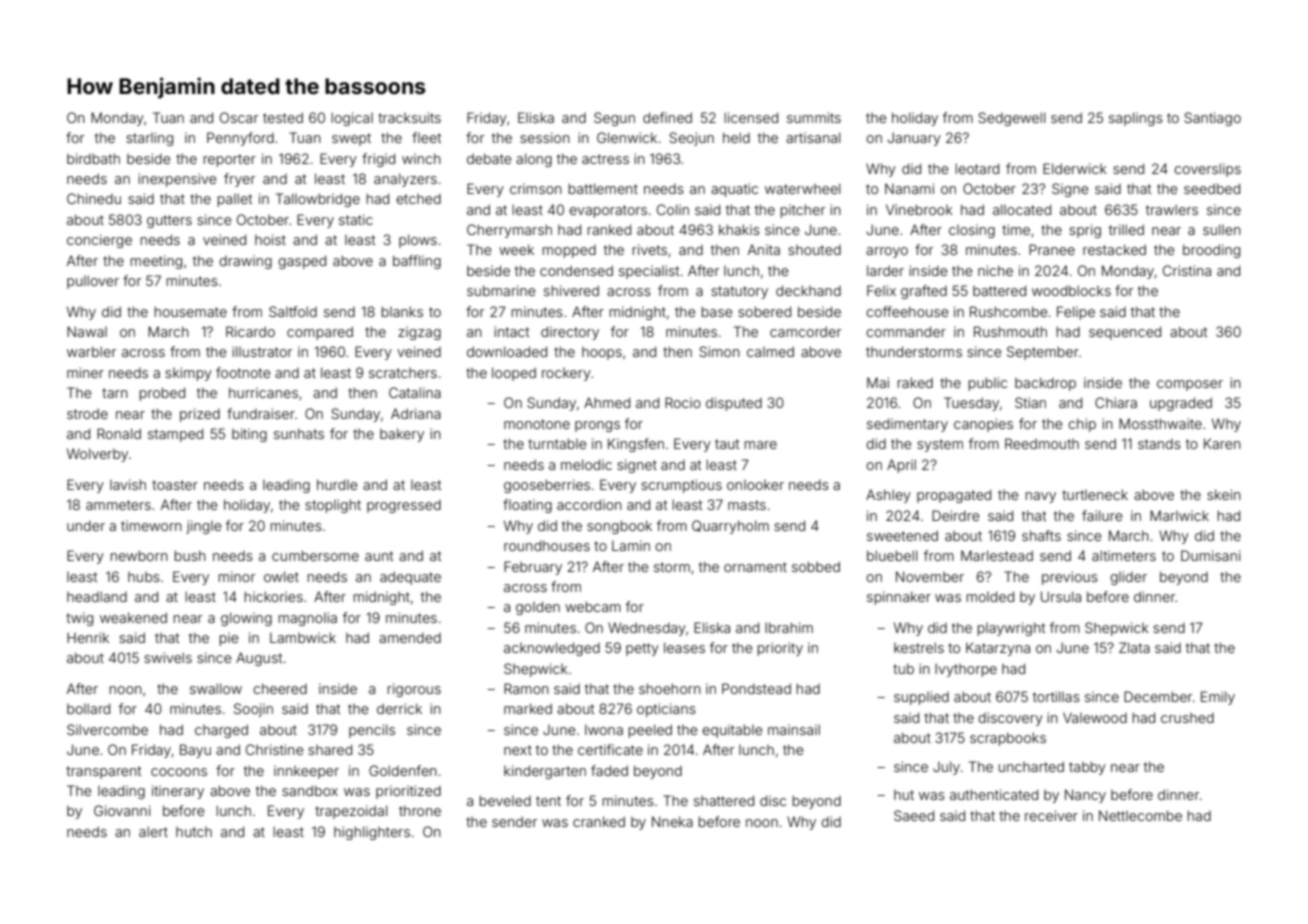  What do you see at coordinates (333, 506) in the page?
I see `stoplight` at bounding box center [333, 506].
